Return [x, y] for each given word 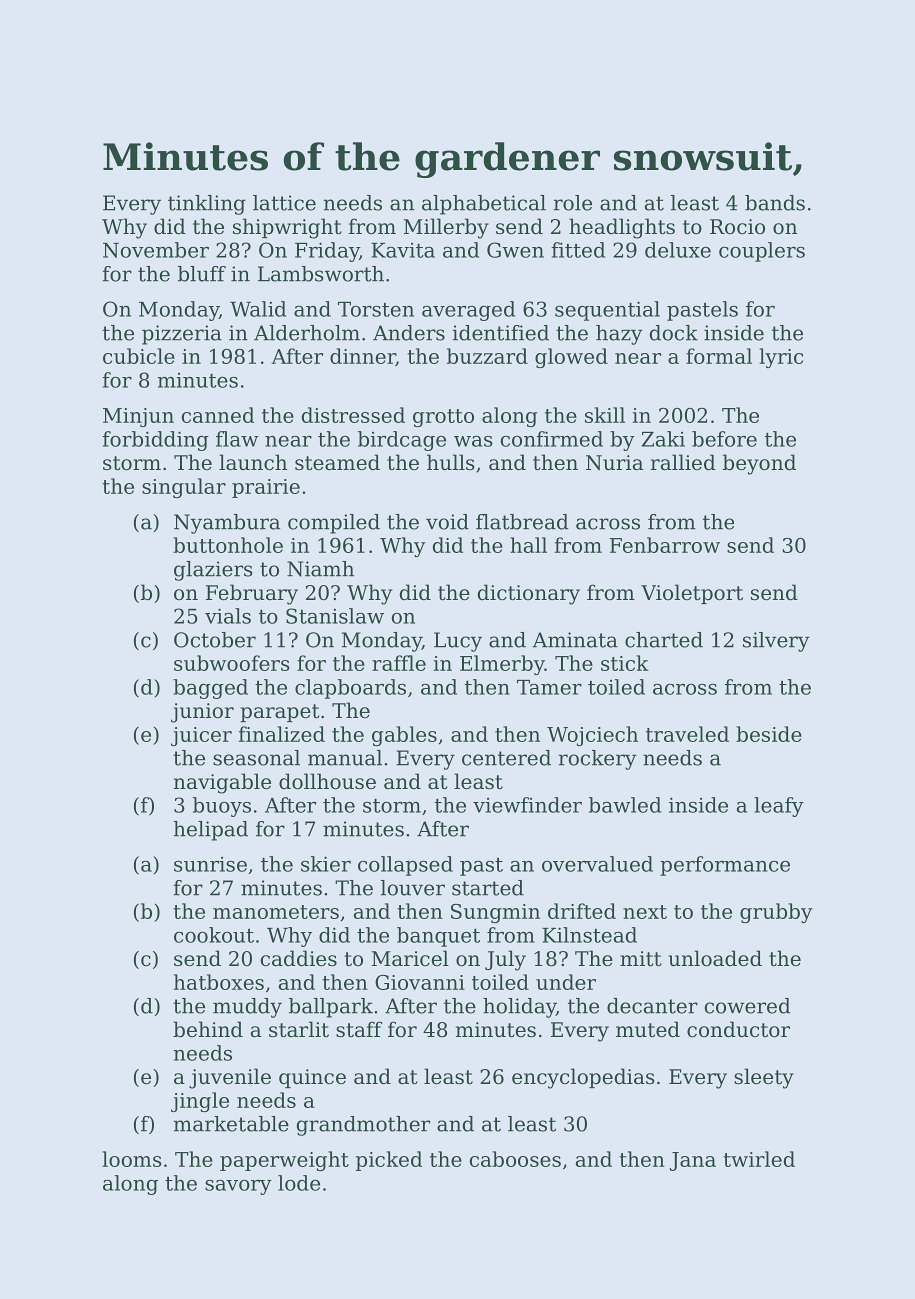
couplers [762, 252]
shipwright [287, 228]
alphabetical [484, 205]
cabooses [515, 1159]
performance [725, 866]
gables [404, 736]
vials [228, 616]
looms [132, 1159]
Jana [693, 1161]
